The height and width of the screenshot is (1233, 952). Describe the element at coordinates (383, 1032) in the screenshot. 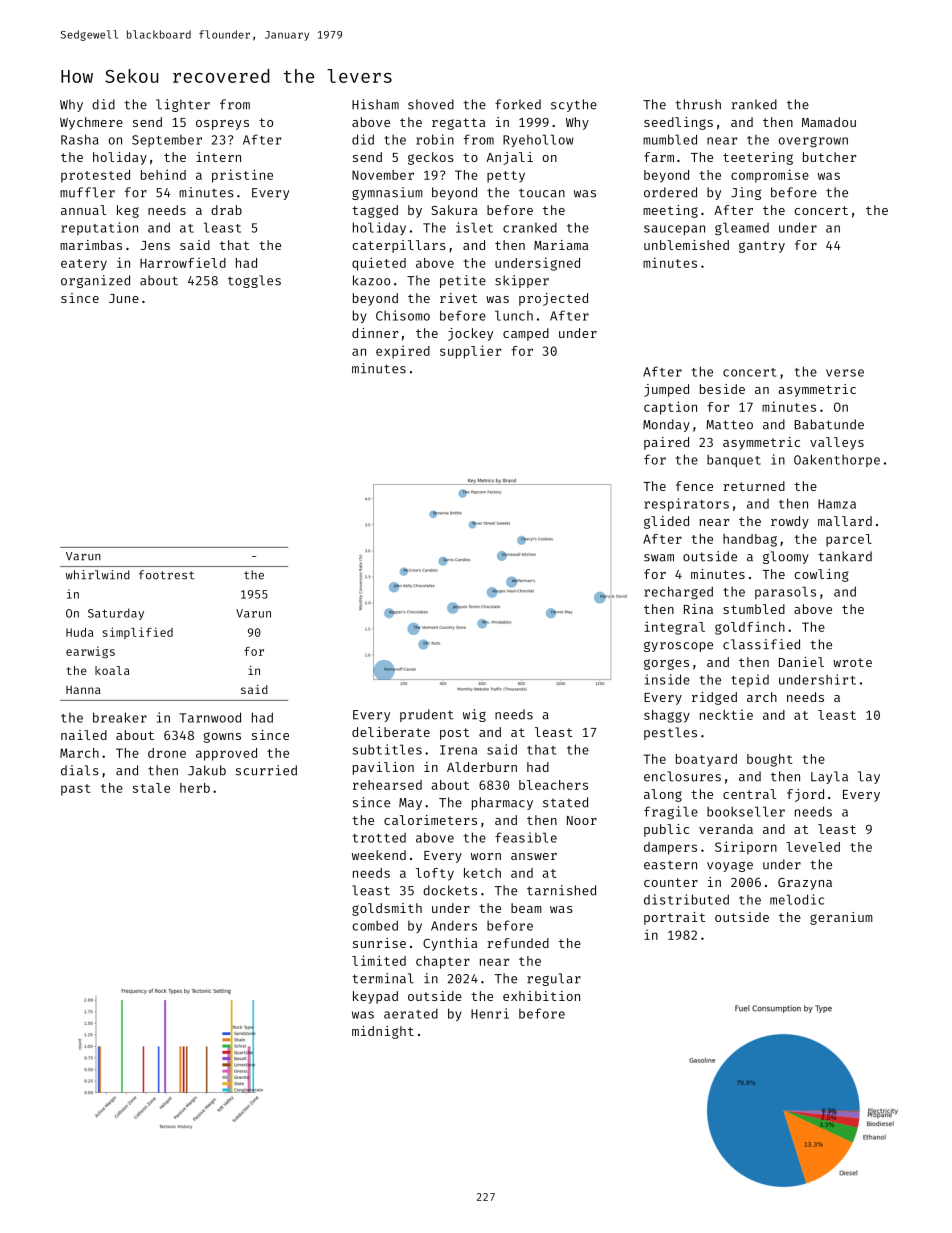

I see `midnight` at that location.
